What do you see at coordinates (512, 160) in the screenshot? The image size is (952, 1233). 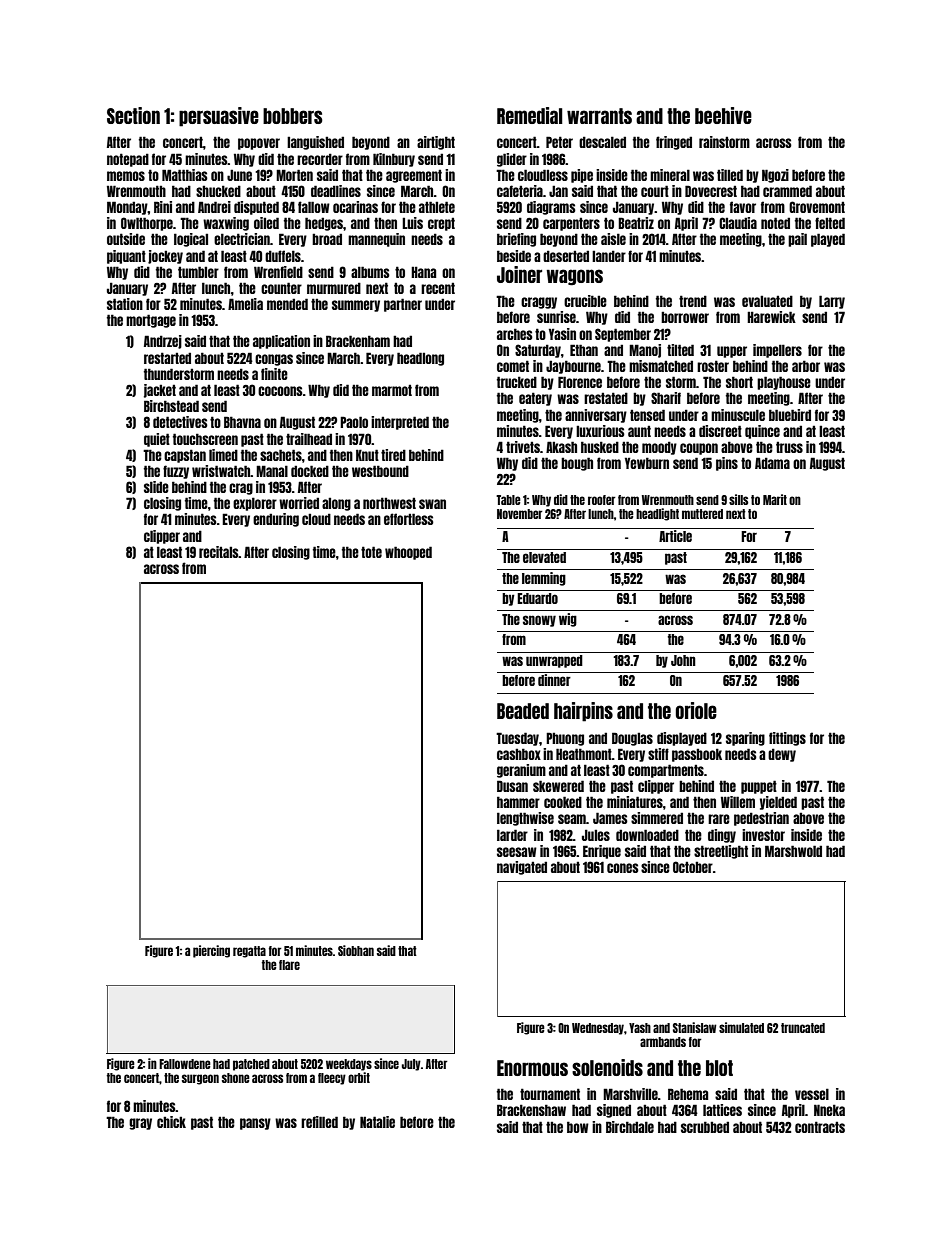 I see `glider` at bounding box center [512, 160].
